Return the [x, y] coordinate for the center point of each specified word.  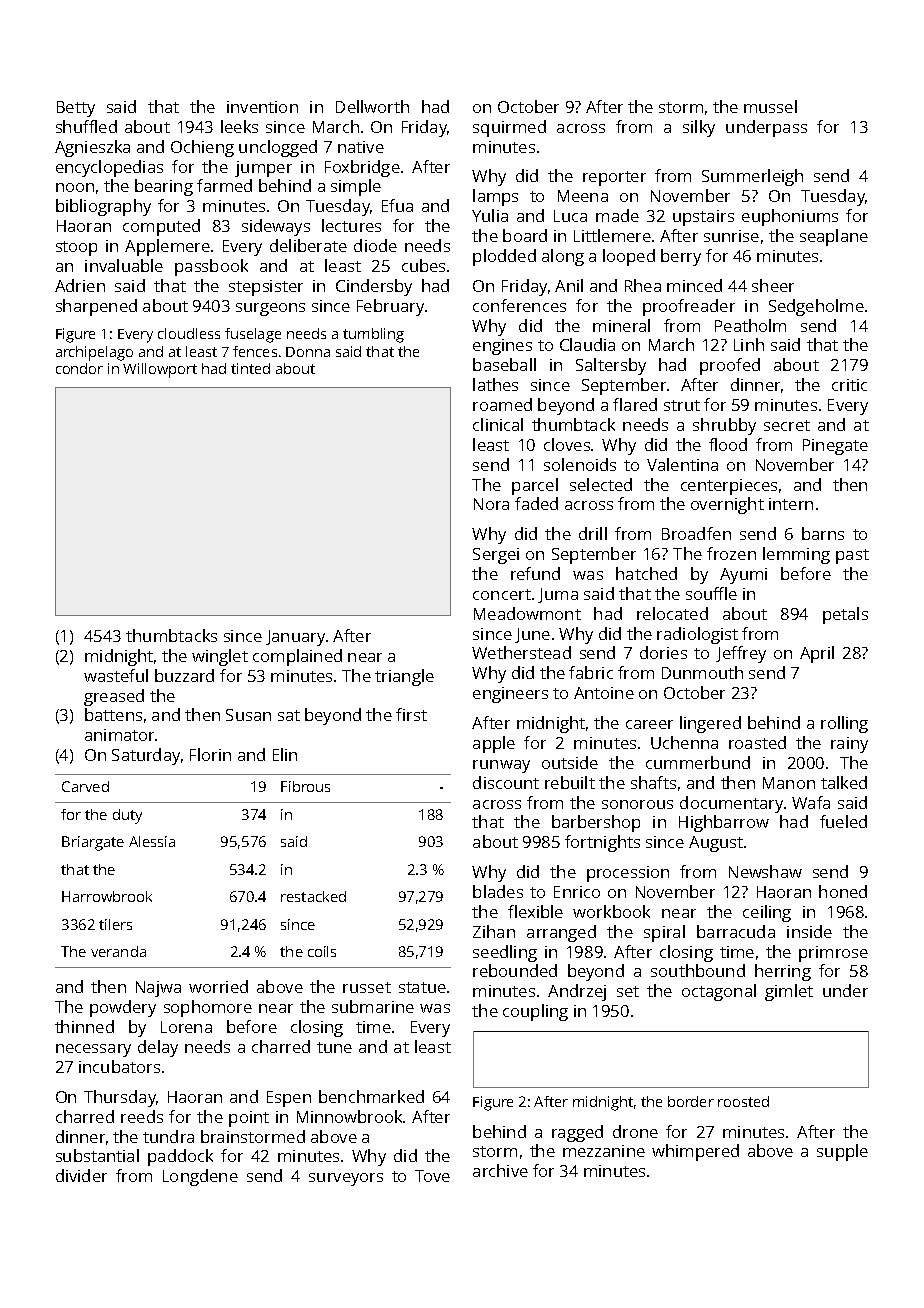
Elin [285, 754]
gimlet [789, 992]
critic [849, 385]
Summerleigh [752, 177]
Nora [491, 504]
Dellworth [372, 106]
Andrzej [577, 992]
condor [79, 368]
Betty [76, 109]
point [249, 1119]
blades [498, 891]
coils [322, 951]
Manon [789, 783]
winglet [220, 657]
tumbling [373, 335]
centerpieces [729, 487]
